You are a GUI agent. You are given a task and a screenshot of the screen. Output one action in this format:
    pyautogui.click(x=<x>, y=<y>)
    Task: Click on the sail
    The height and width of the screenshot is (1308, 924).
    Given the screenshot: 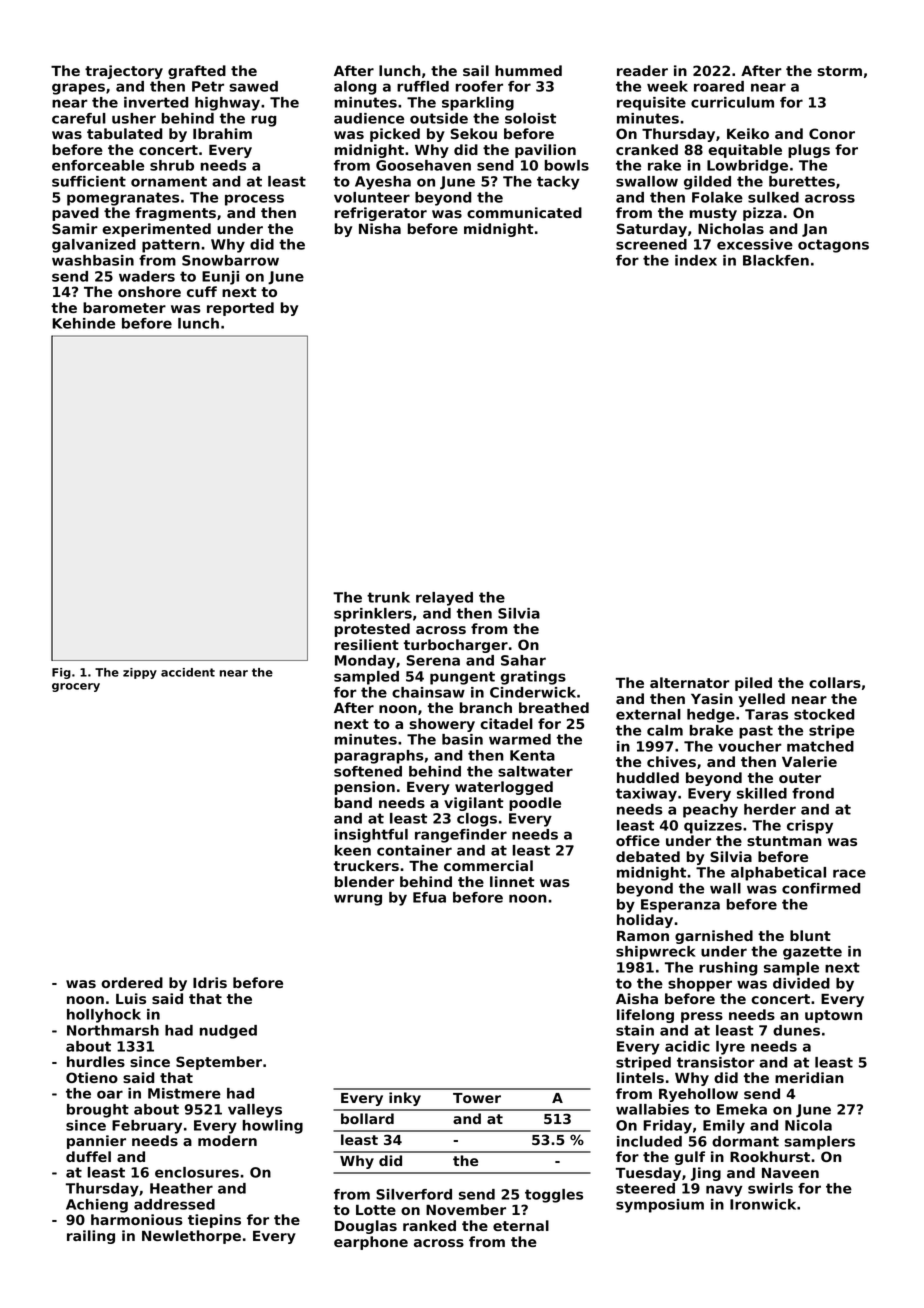 What is the action you would take?
    pyautogui.click(x=476, y=70)
